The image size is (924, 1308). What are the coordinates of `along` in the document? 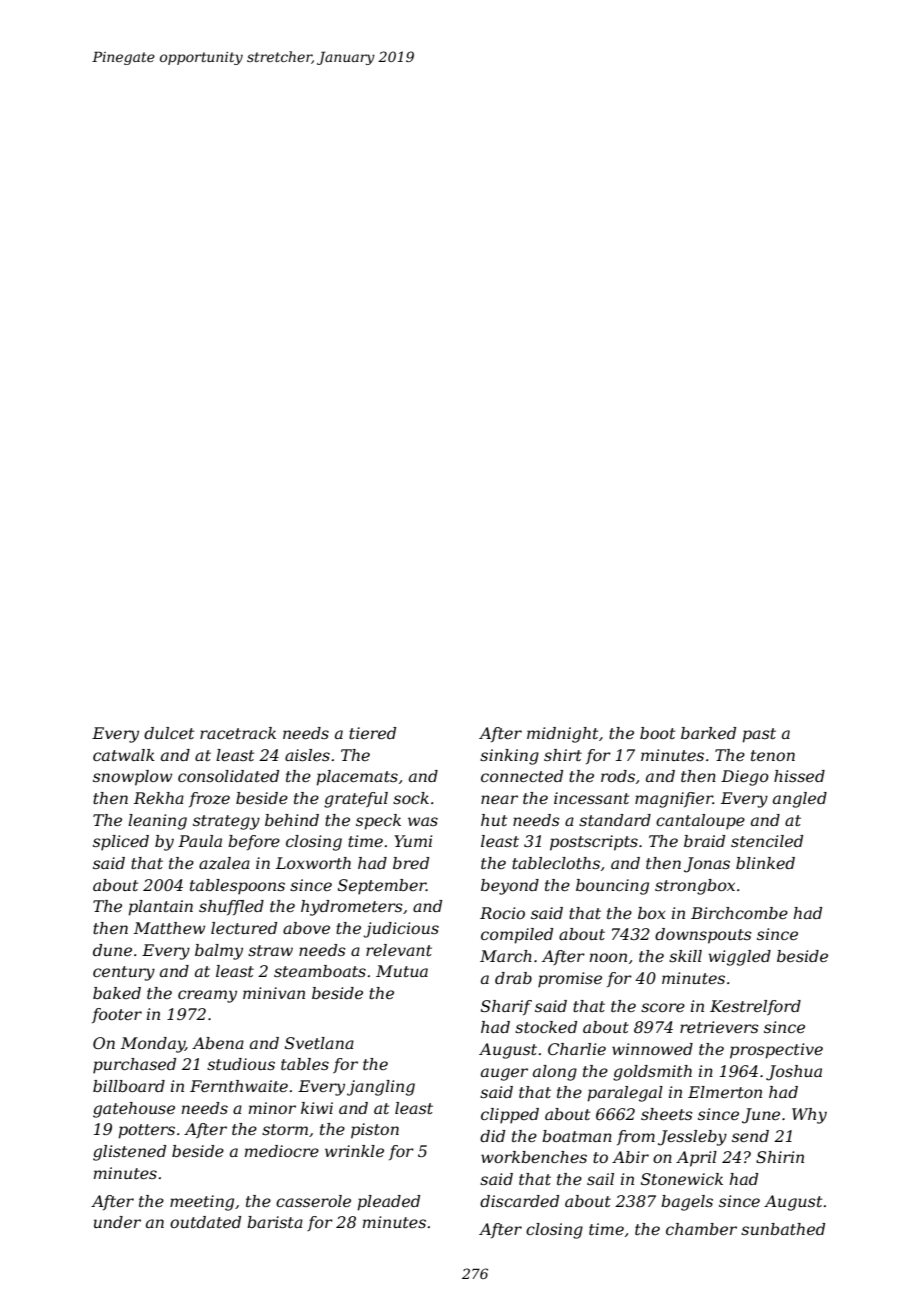 It's located at (555, 1073).
